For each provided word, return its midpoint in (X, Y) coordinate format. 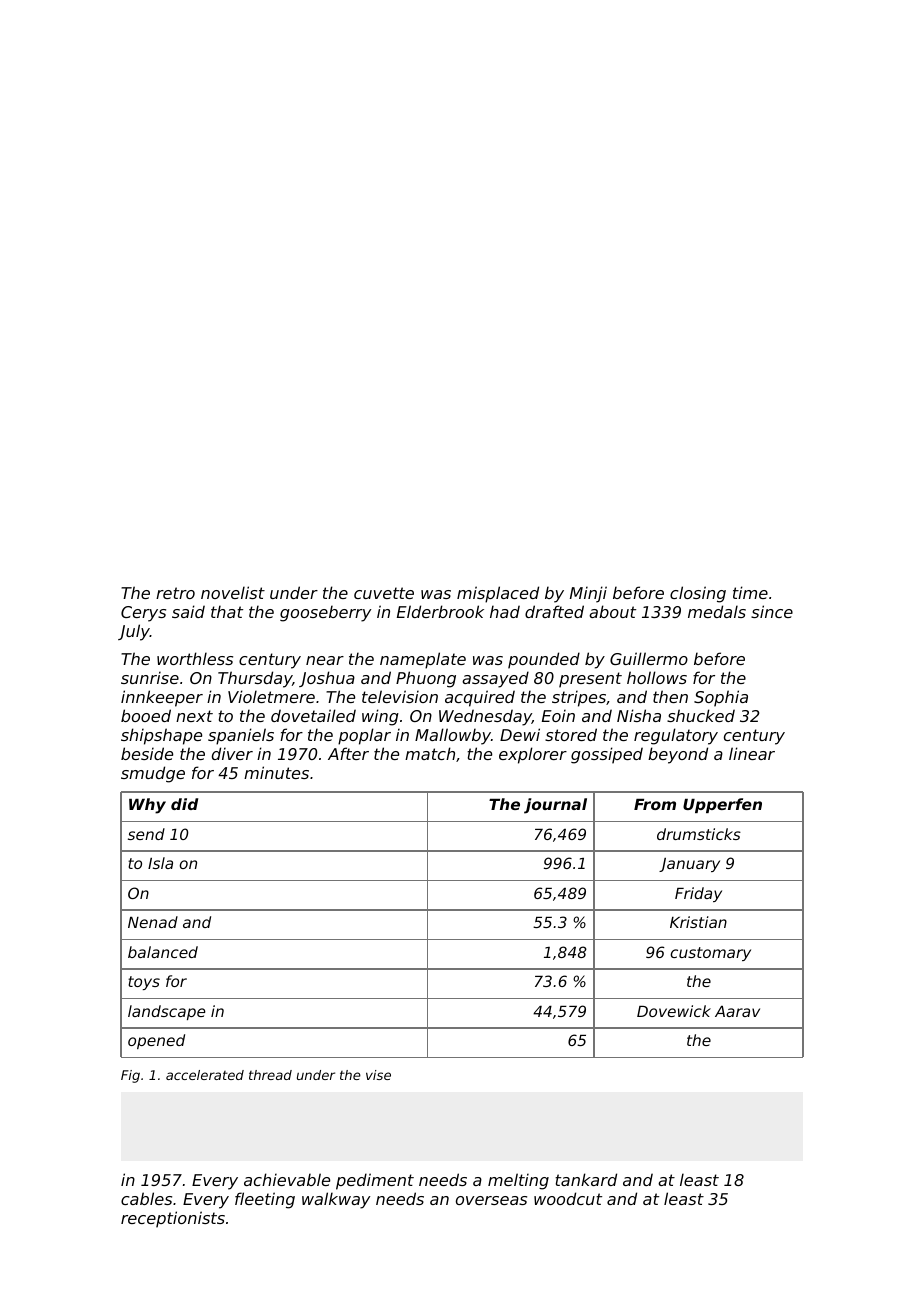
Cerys (143, 614)
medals (717, 611)
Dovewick (674, 1011)
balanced (163, 952)
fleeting (265, 1200)
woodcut (568, 1198)
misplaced (498, 594)
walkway (336, 1200)
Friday (698, 894)
